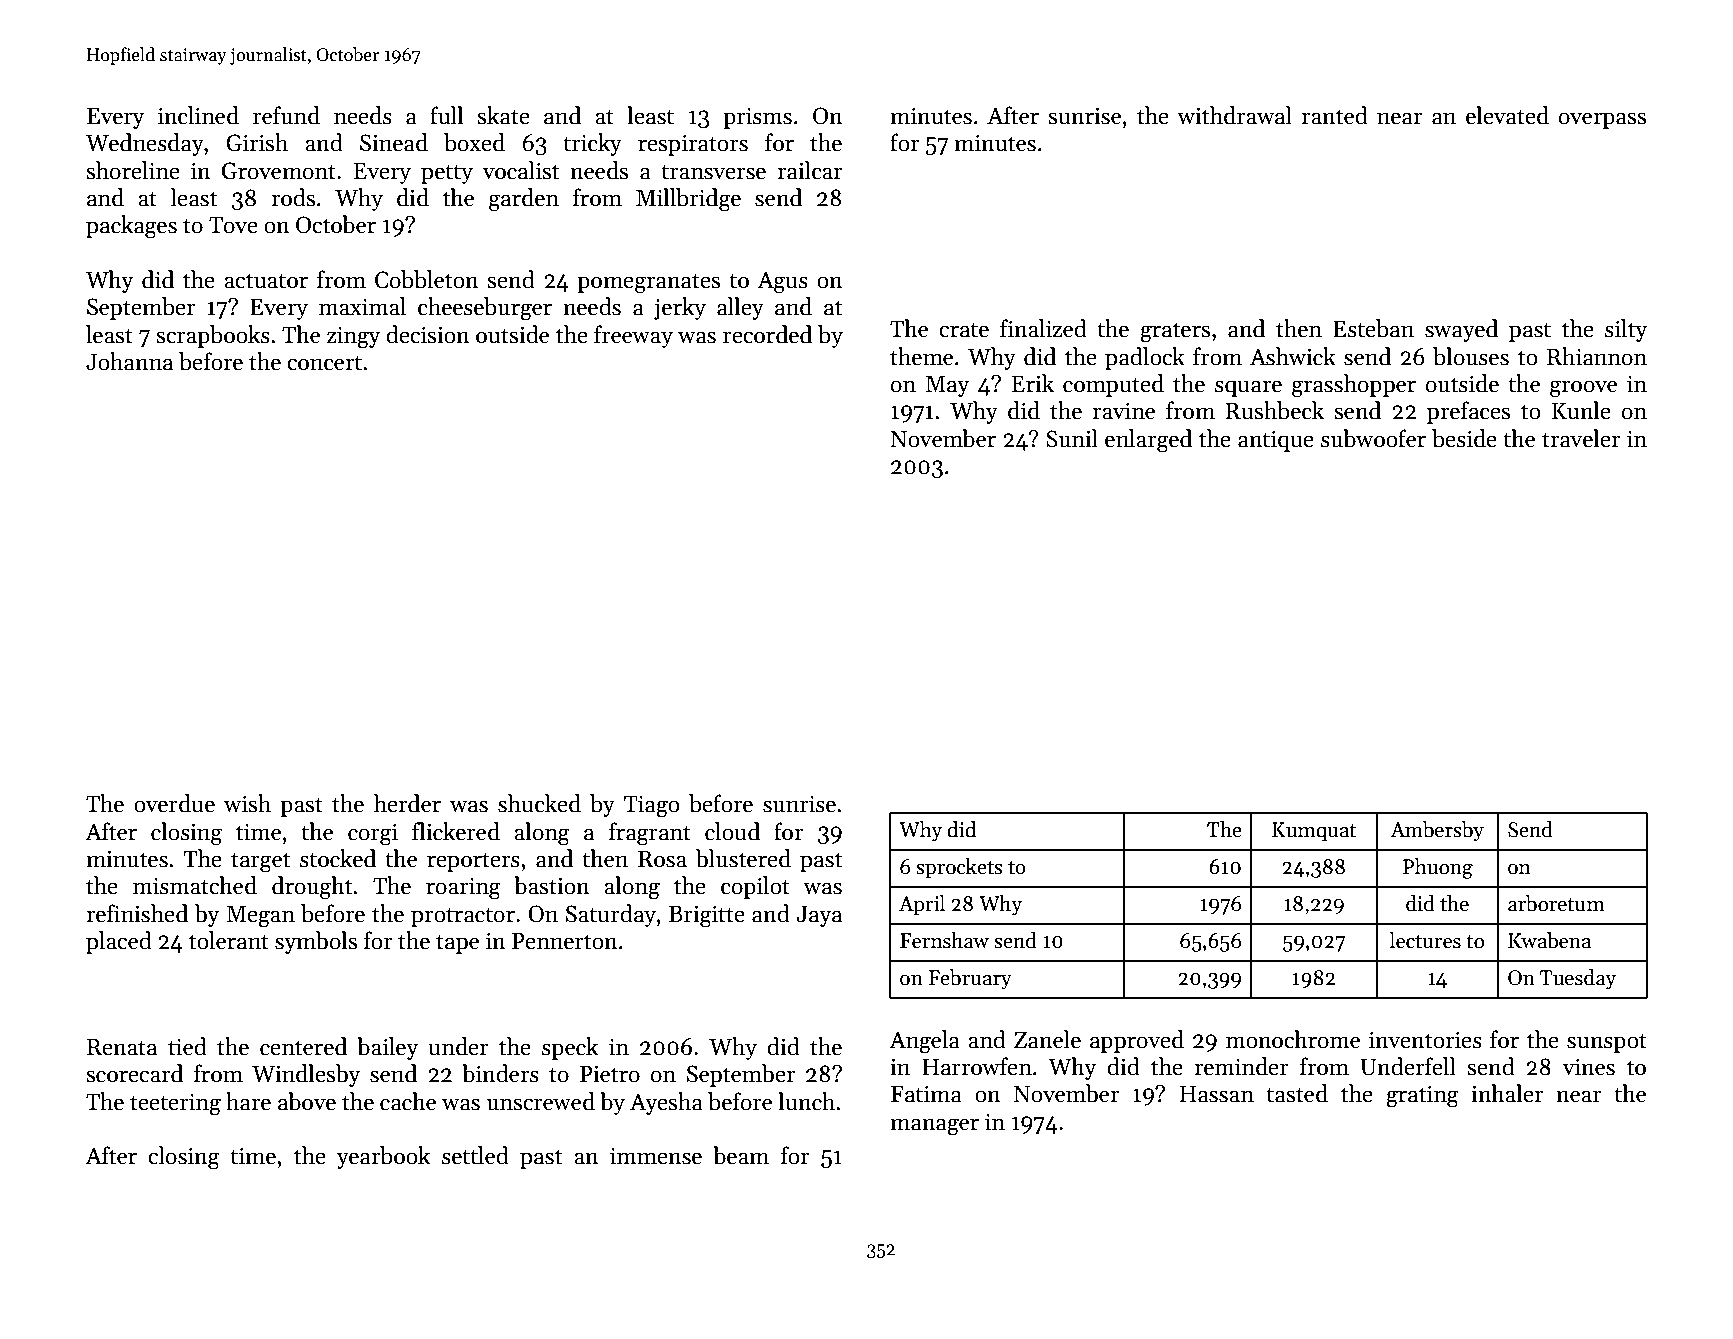  I want to click on settled, so click(475, 1155).
